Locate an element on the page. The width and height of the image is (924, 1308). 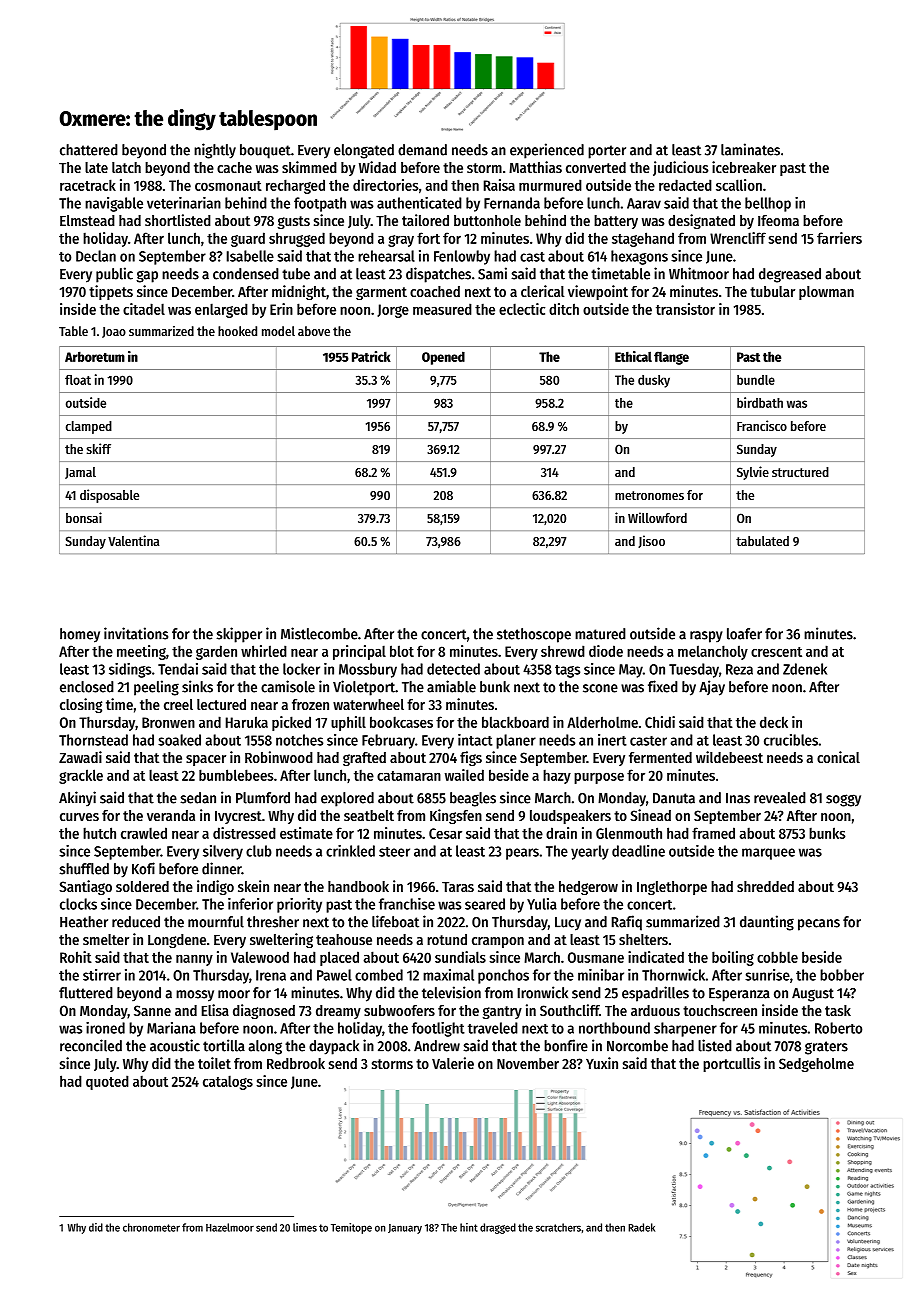
skipper is located at coordinates (239, 635).
